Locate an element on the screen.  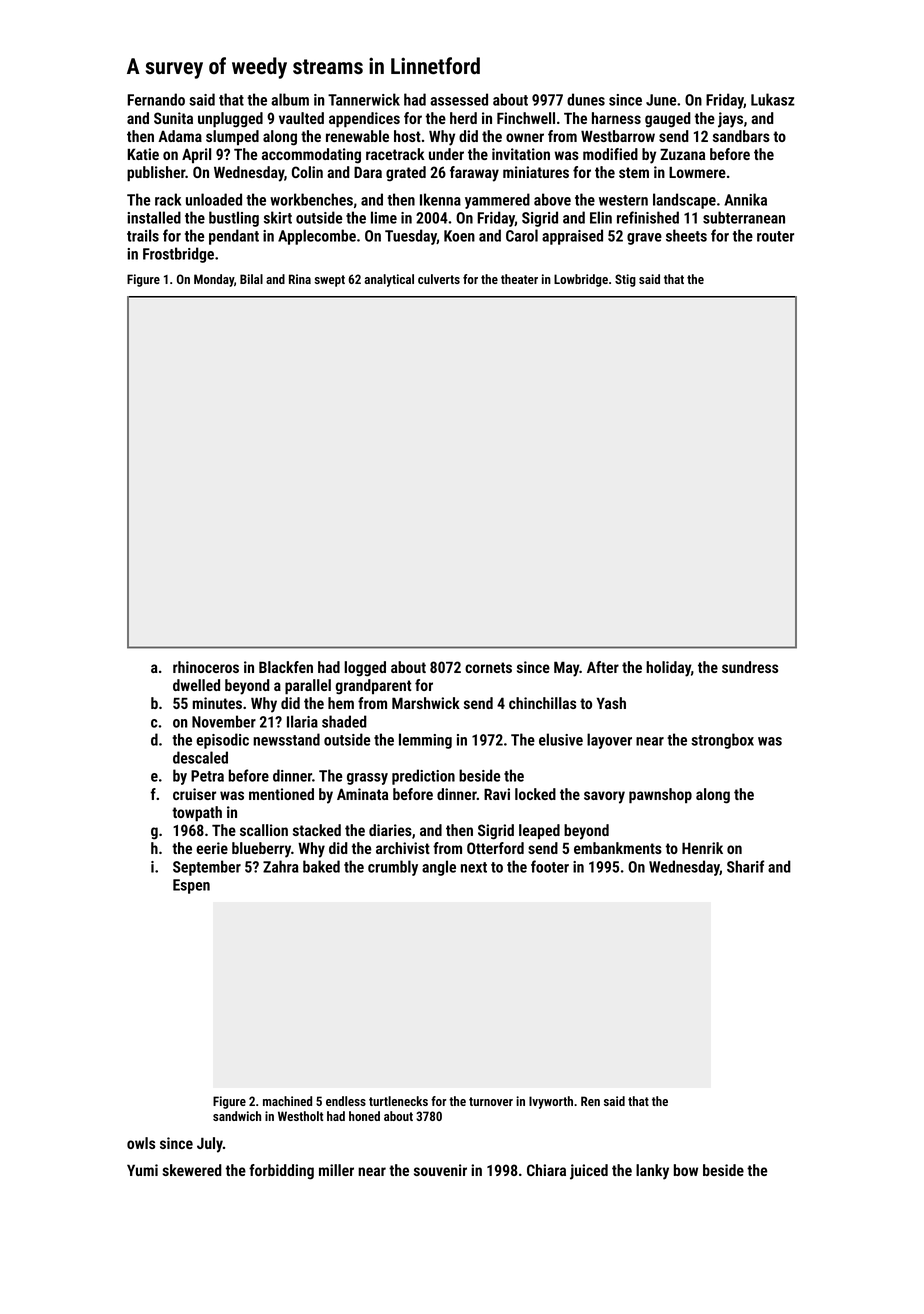
stem is located at coordinates (634, 172).
